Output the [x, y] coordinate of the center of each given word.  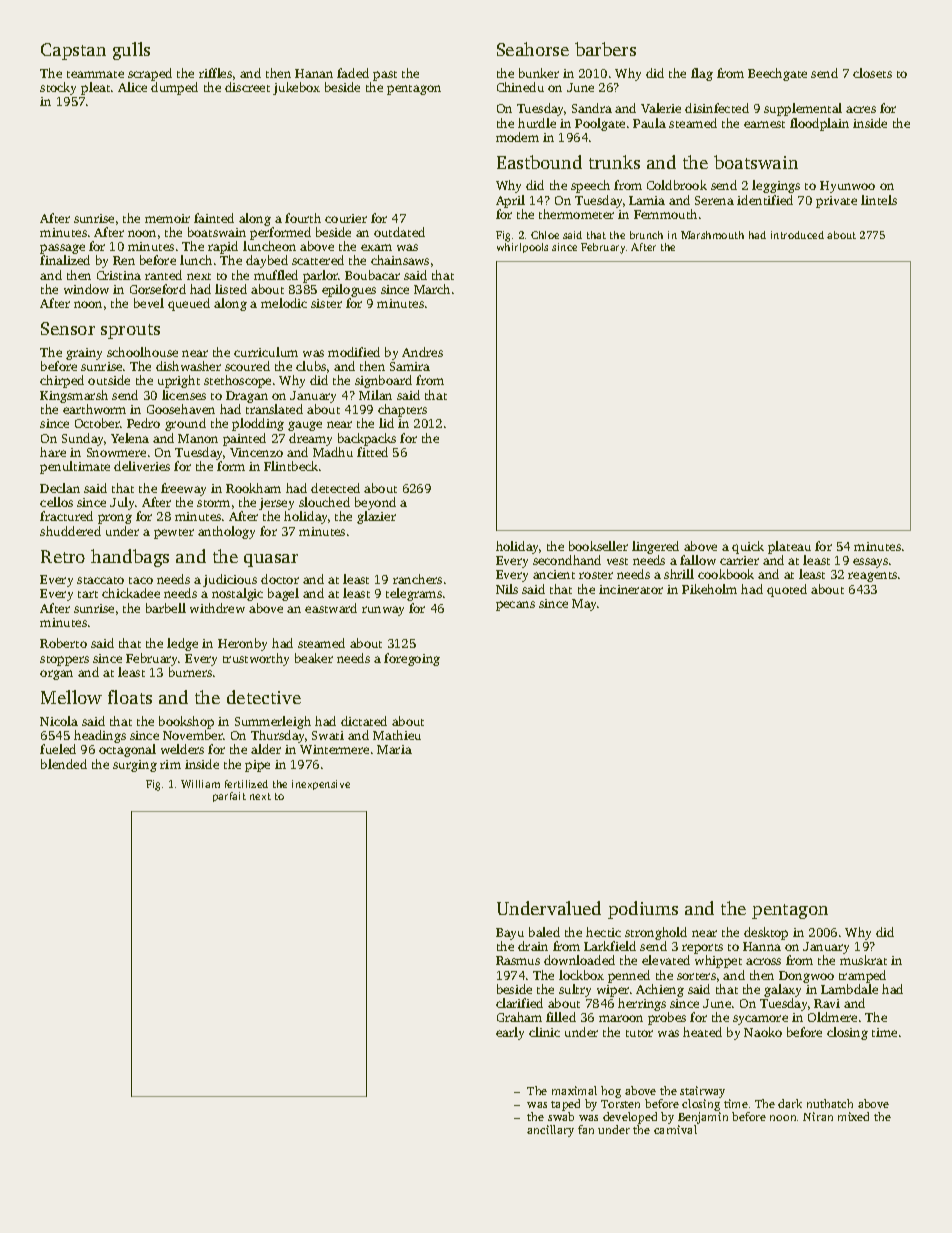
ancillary [550, 1131]
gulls [131, 51]
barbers [605, 49]
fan [586, 1129]
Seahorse [533, 49]
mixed [853, 1116]
